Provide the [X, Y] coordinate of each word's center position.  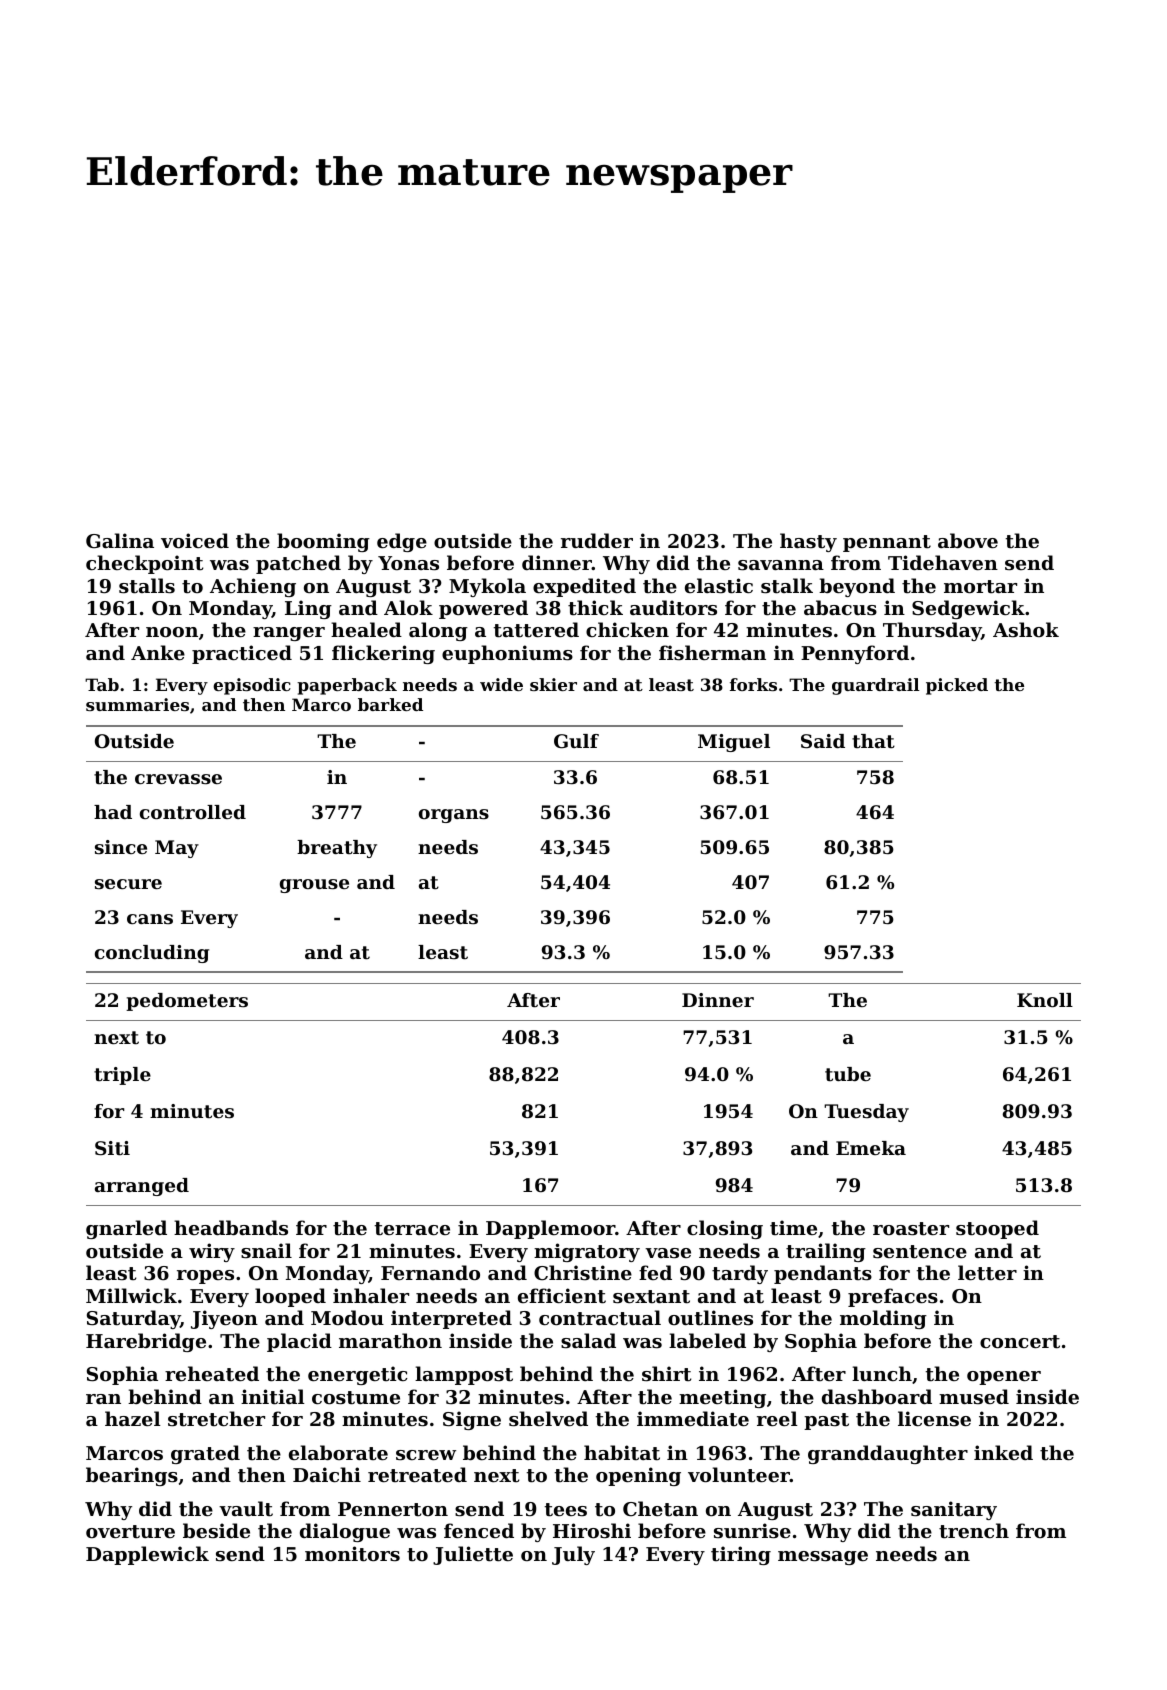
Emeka [871, 1148]
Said [823, 741]
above [968, 540]
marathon [390, 1341]
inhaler [371, 1295]
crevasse [178, 779]
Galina [120, 540]
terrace [412, 1229]
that [873, 741]
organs [454, 816]
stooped [997, 1229]
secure [128, 884]
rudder [597, 540]
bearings [132, 1476]
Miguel [734, 743]
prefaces [893, 1297]
